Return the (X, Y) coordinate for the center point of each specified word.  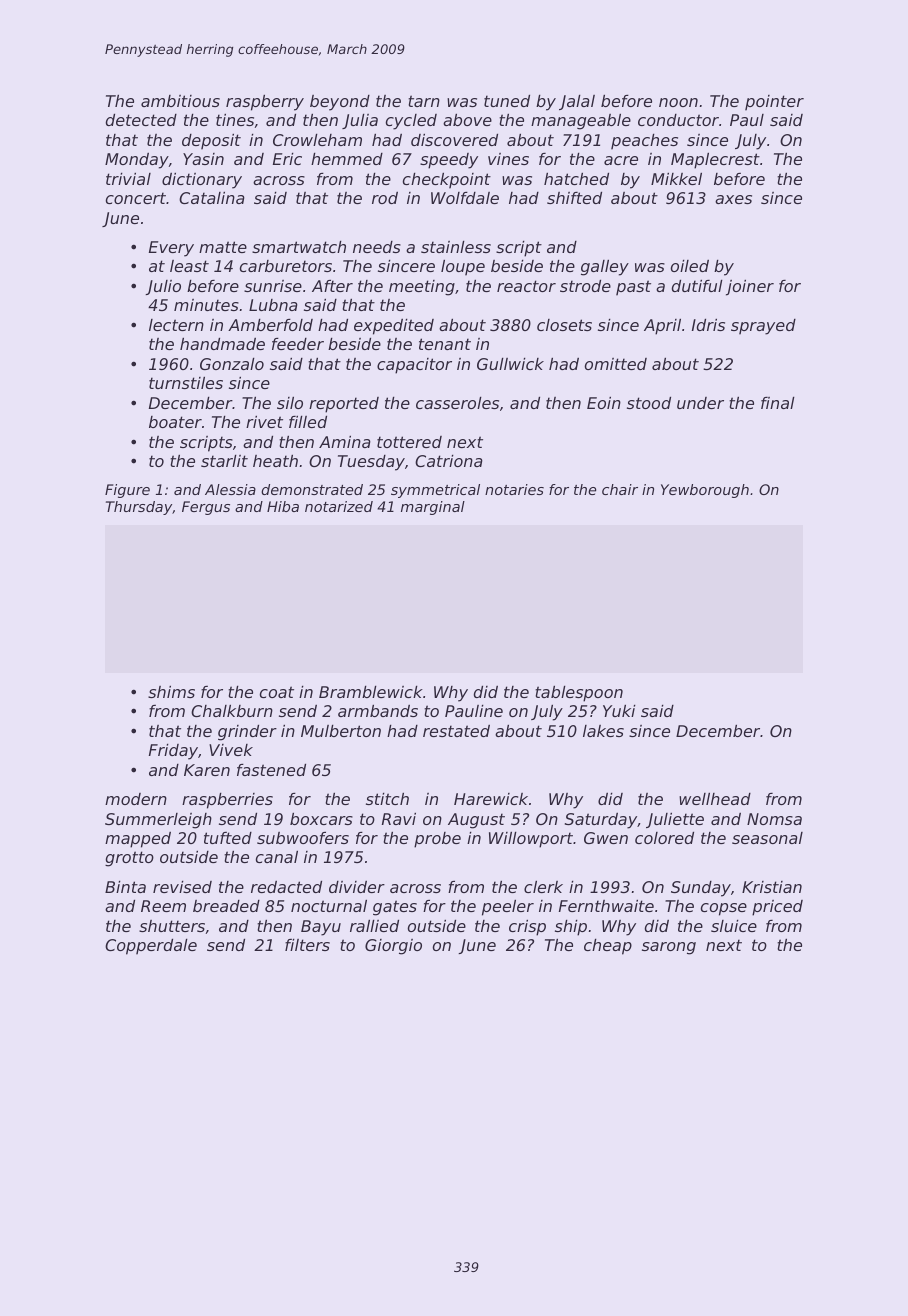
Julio (163, 287)
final (778, 403)
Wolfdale (465, 198)
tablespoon (579, 694)
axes (733, 199)
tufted (228, 838)
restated (456, 731)
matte (223, 247)
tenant (445, 344)
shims (171, 692)
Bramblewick (371, 692)
